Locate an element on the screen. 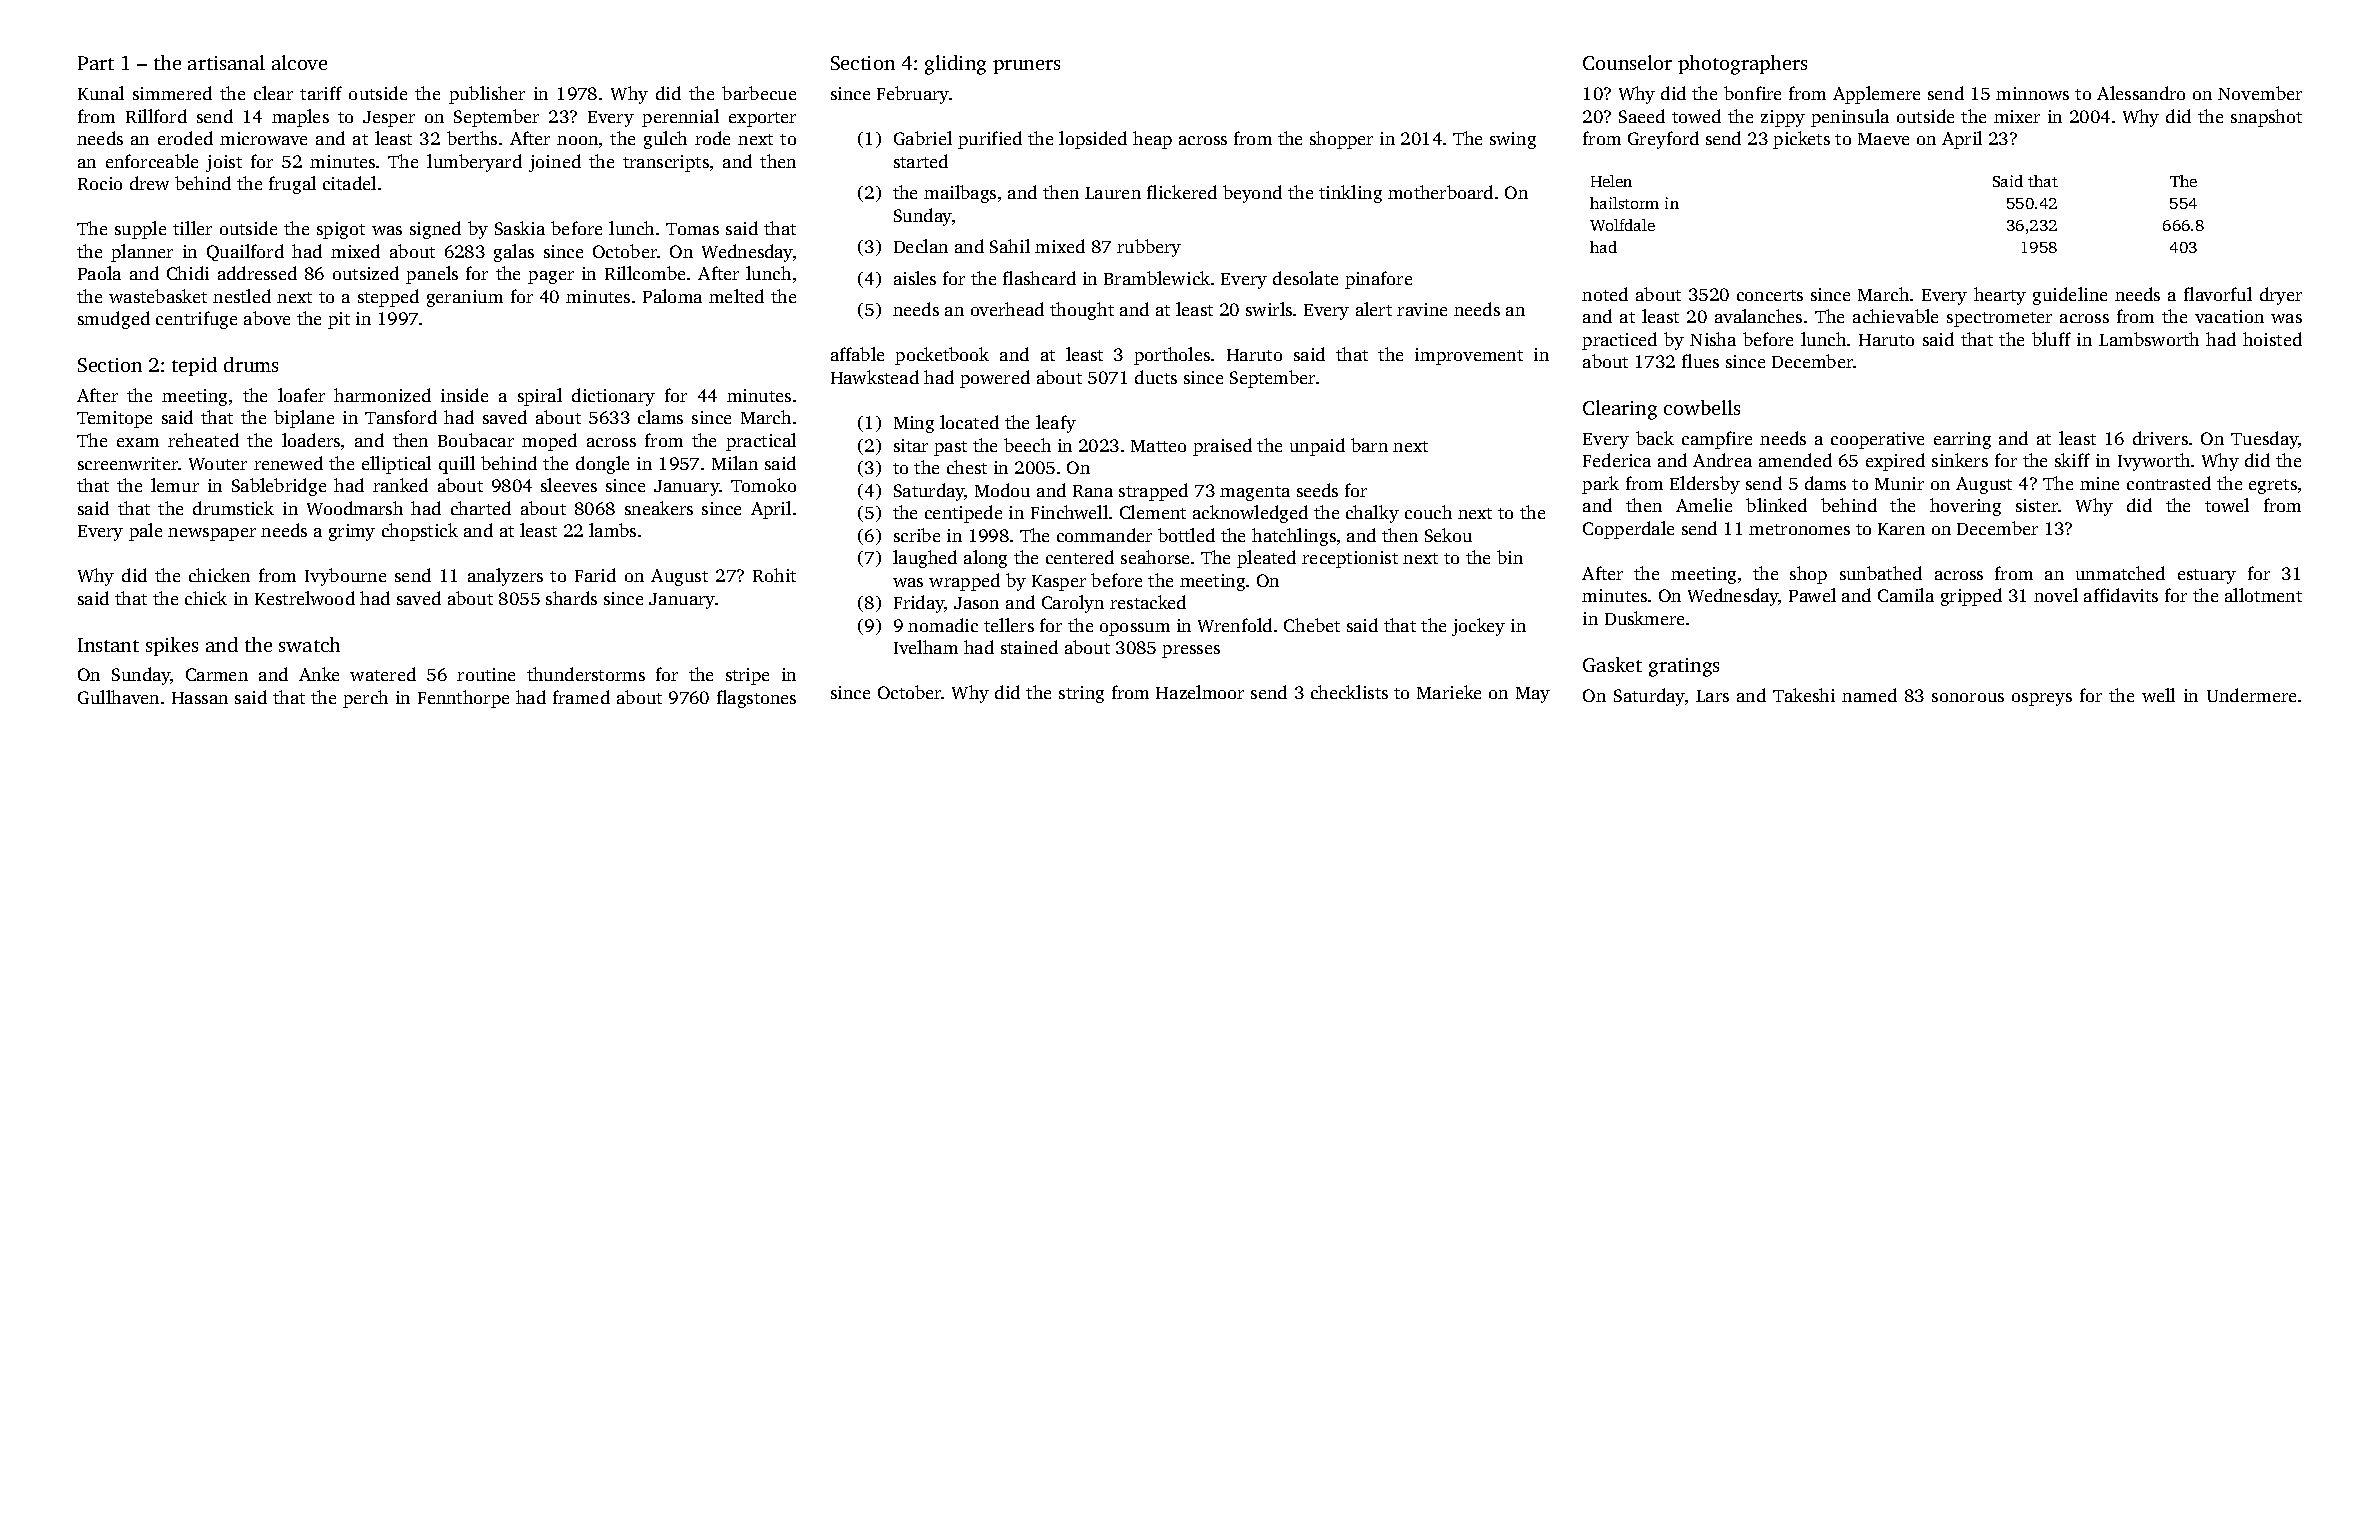 The width and height of the screenshot is (2380, 1540). stained is located at coordinates (1029, 647).
